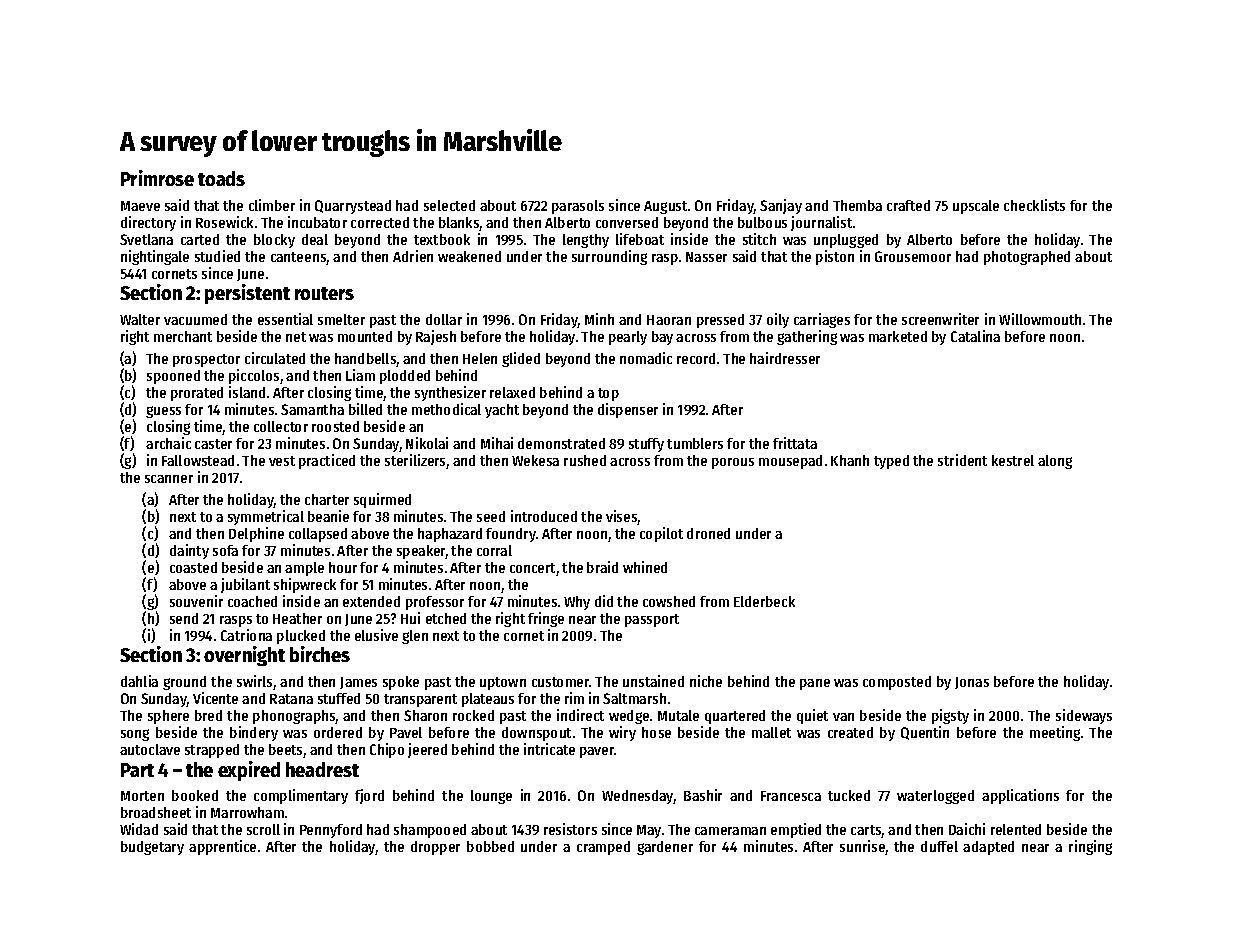  I want to click on budgetary, so click(152, 848).
